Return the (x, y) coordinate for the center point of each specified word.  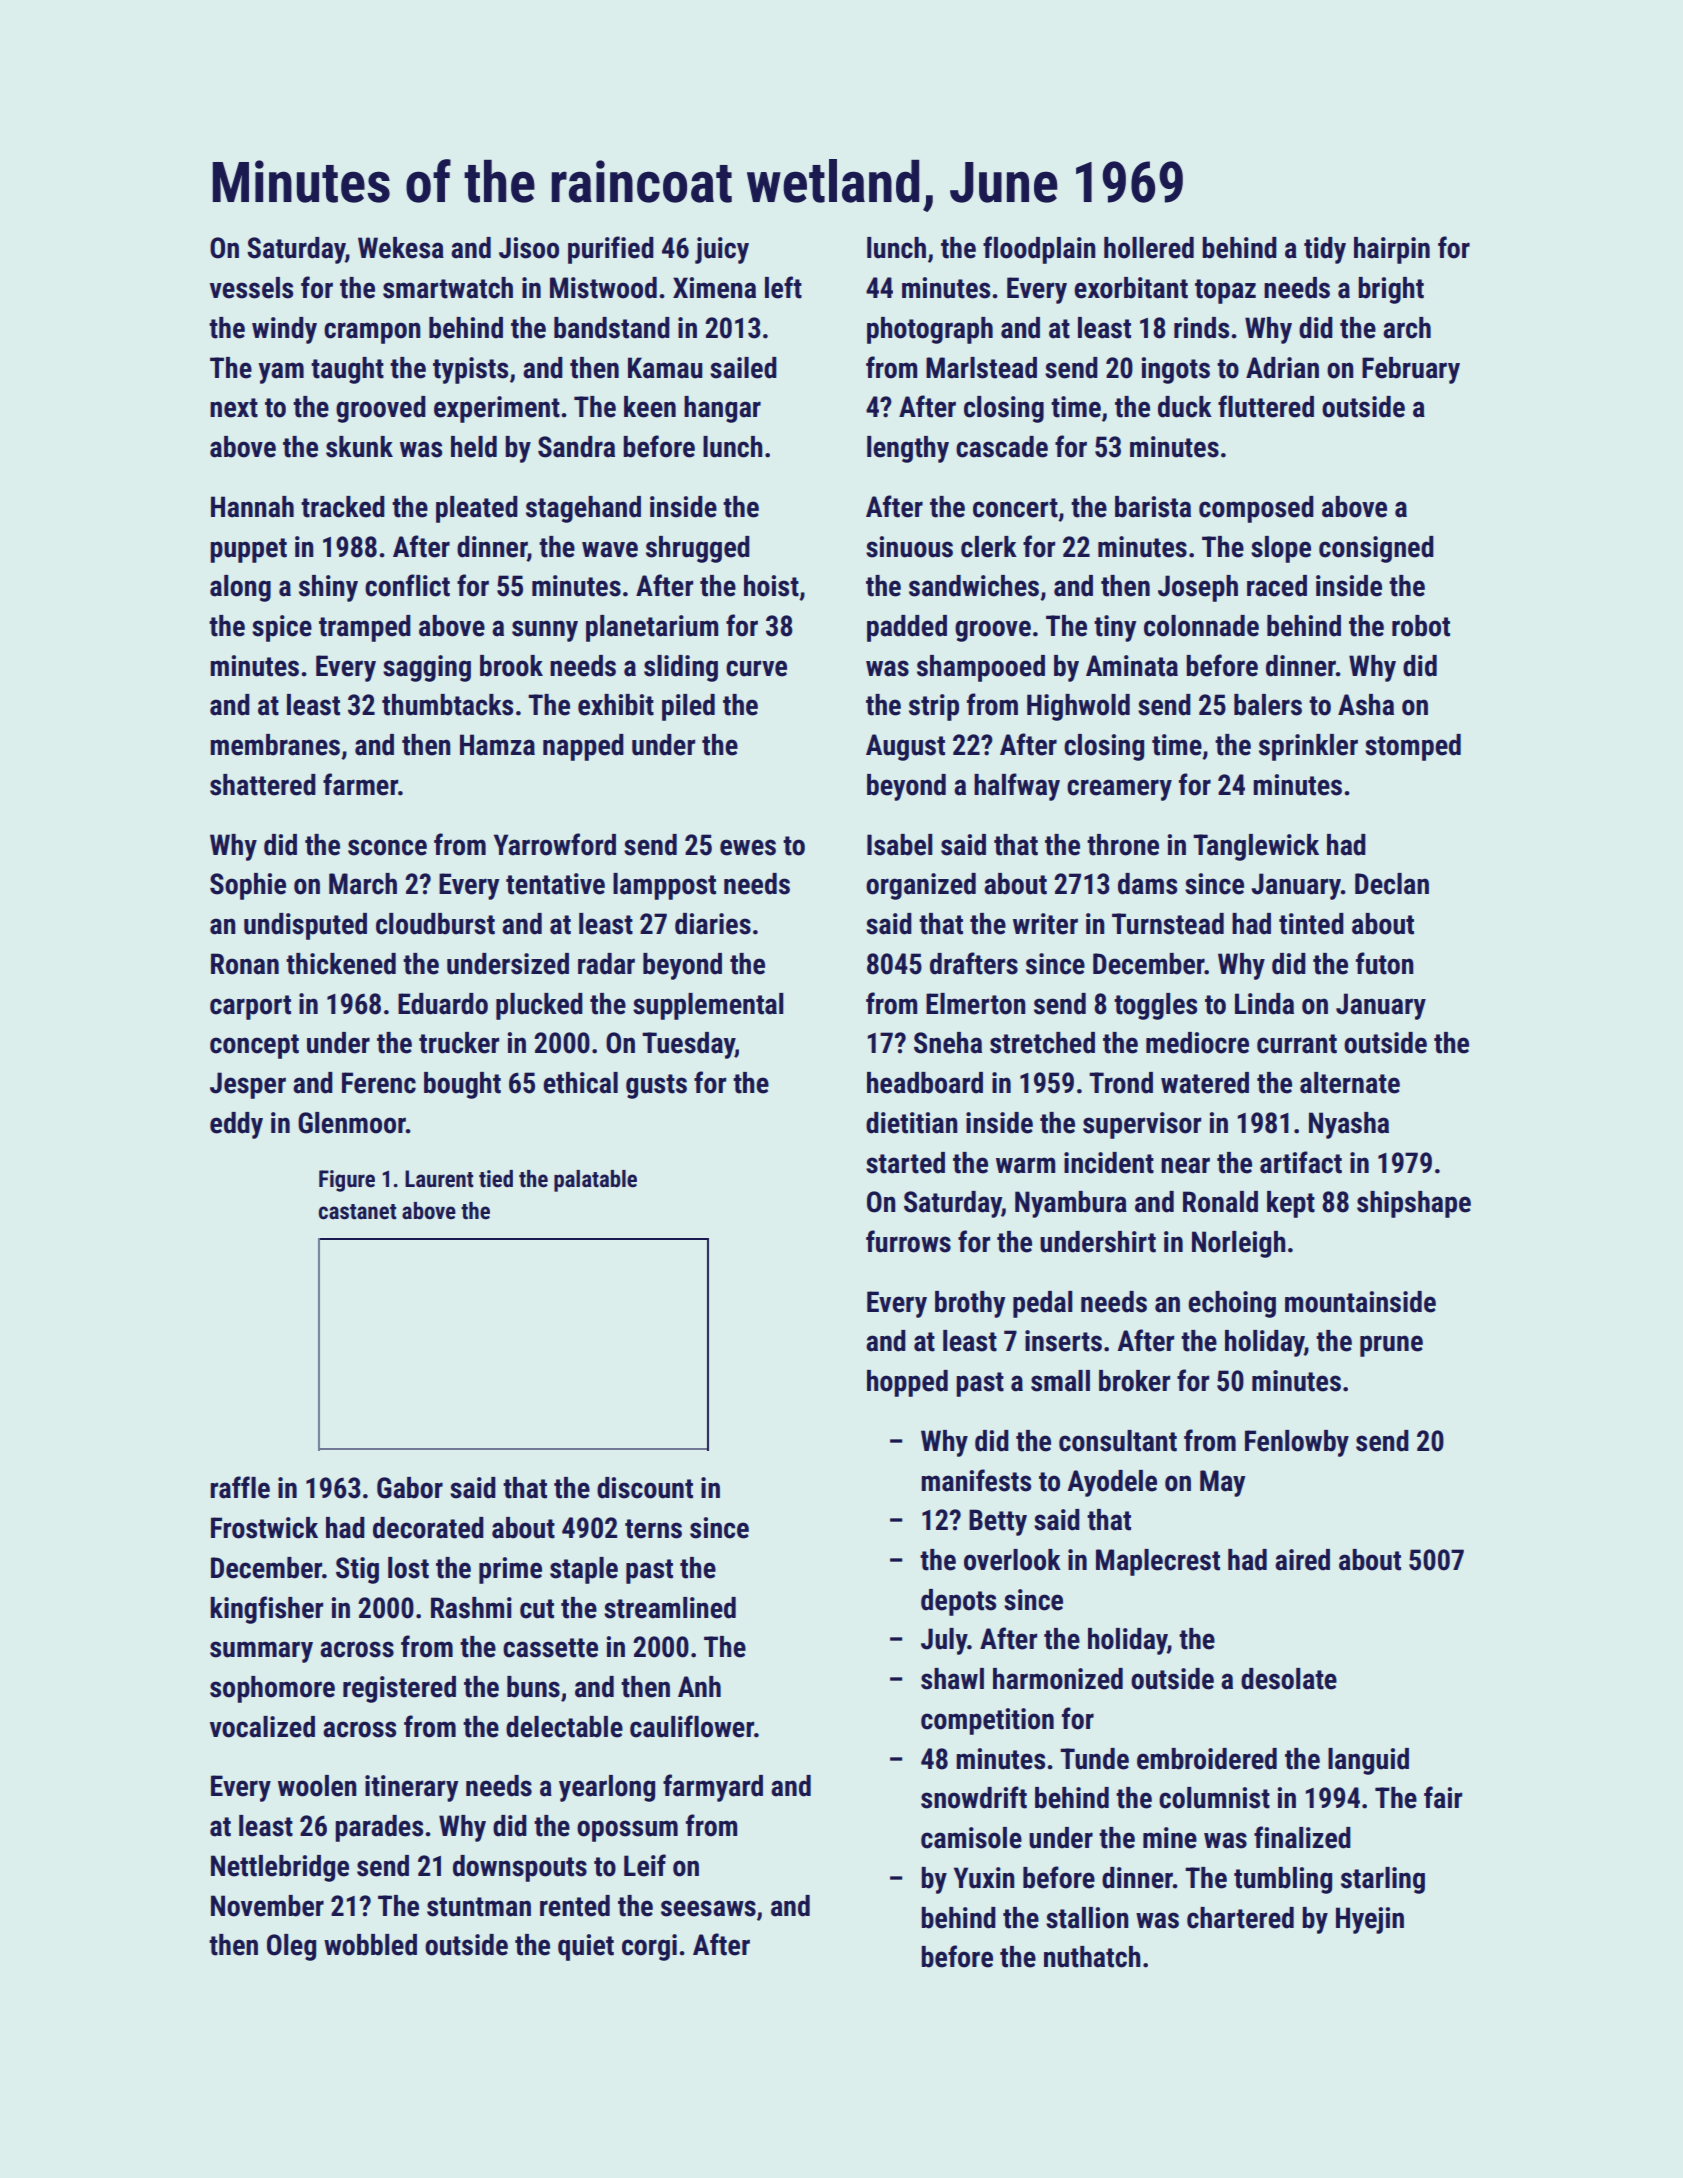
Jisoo (529, 248)
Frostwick (264, 1528)
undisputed (305, 926)
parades (379, 1828)
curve (756, 668)
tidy (1325, 250)
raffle (240, 1487)
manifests (976, 1480)
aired (1302, 1560)
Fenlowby (1297, 1443)
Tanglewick (1256, 847)
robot (1421, 626)
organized (921, 886)
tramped (365, 628)
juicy (722, 250)
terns (653, 1529)
